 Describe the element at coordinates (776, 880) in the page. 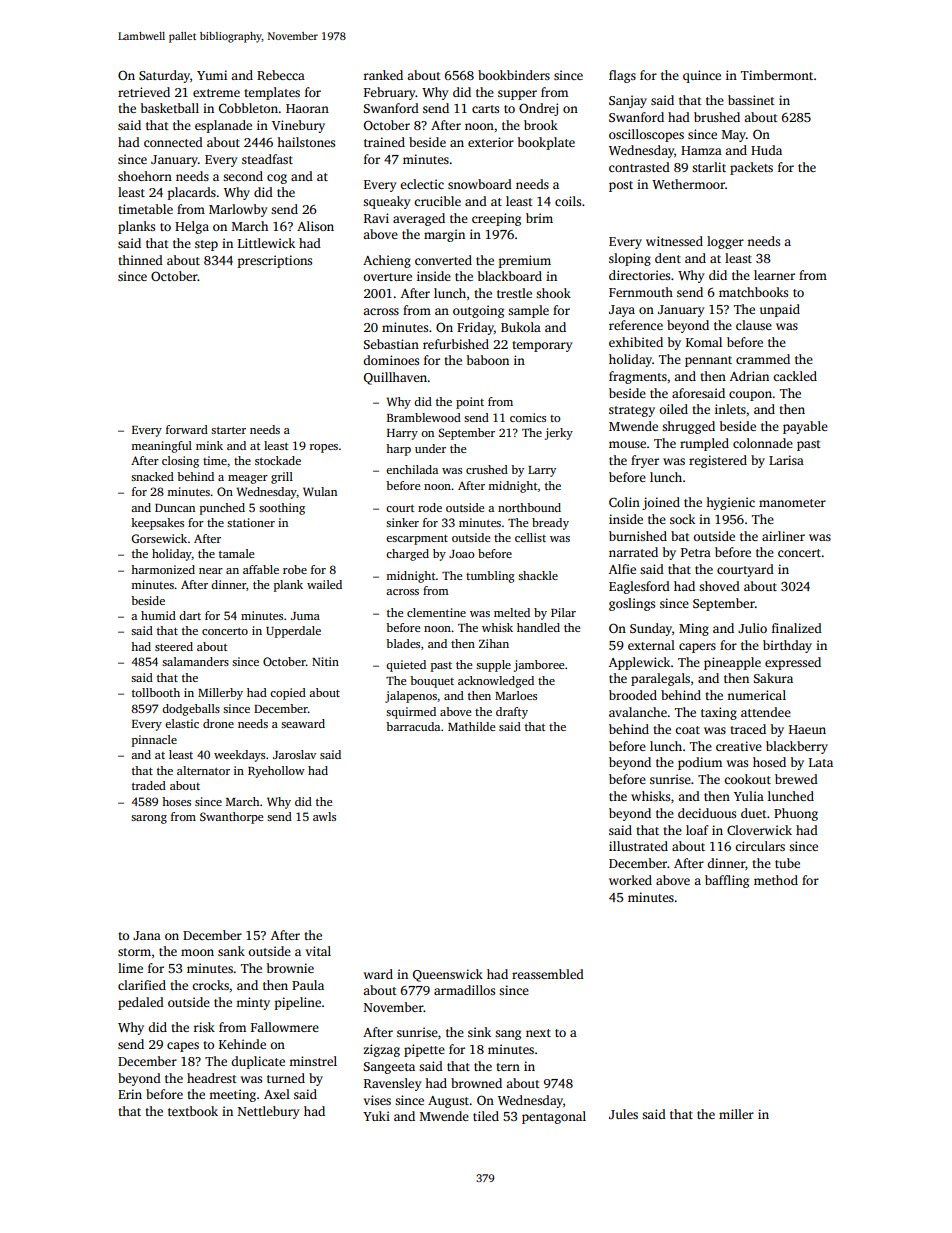

I see `method` at that location.
